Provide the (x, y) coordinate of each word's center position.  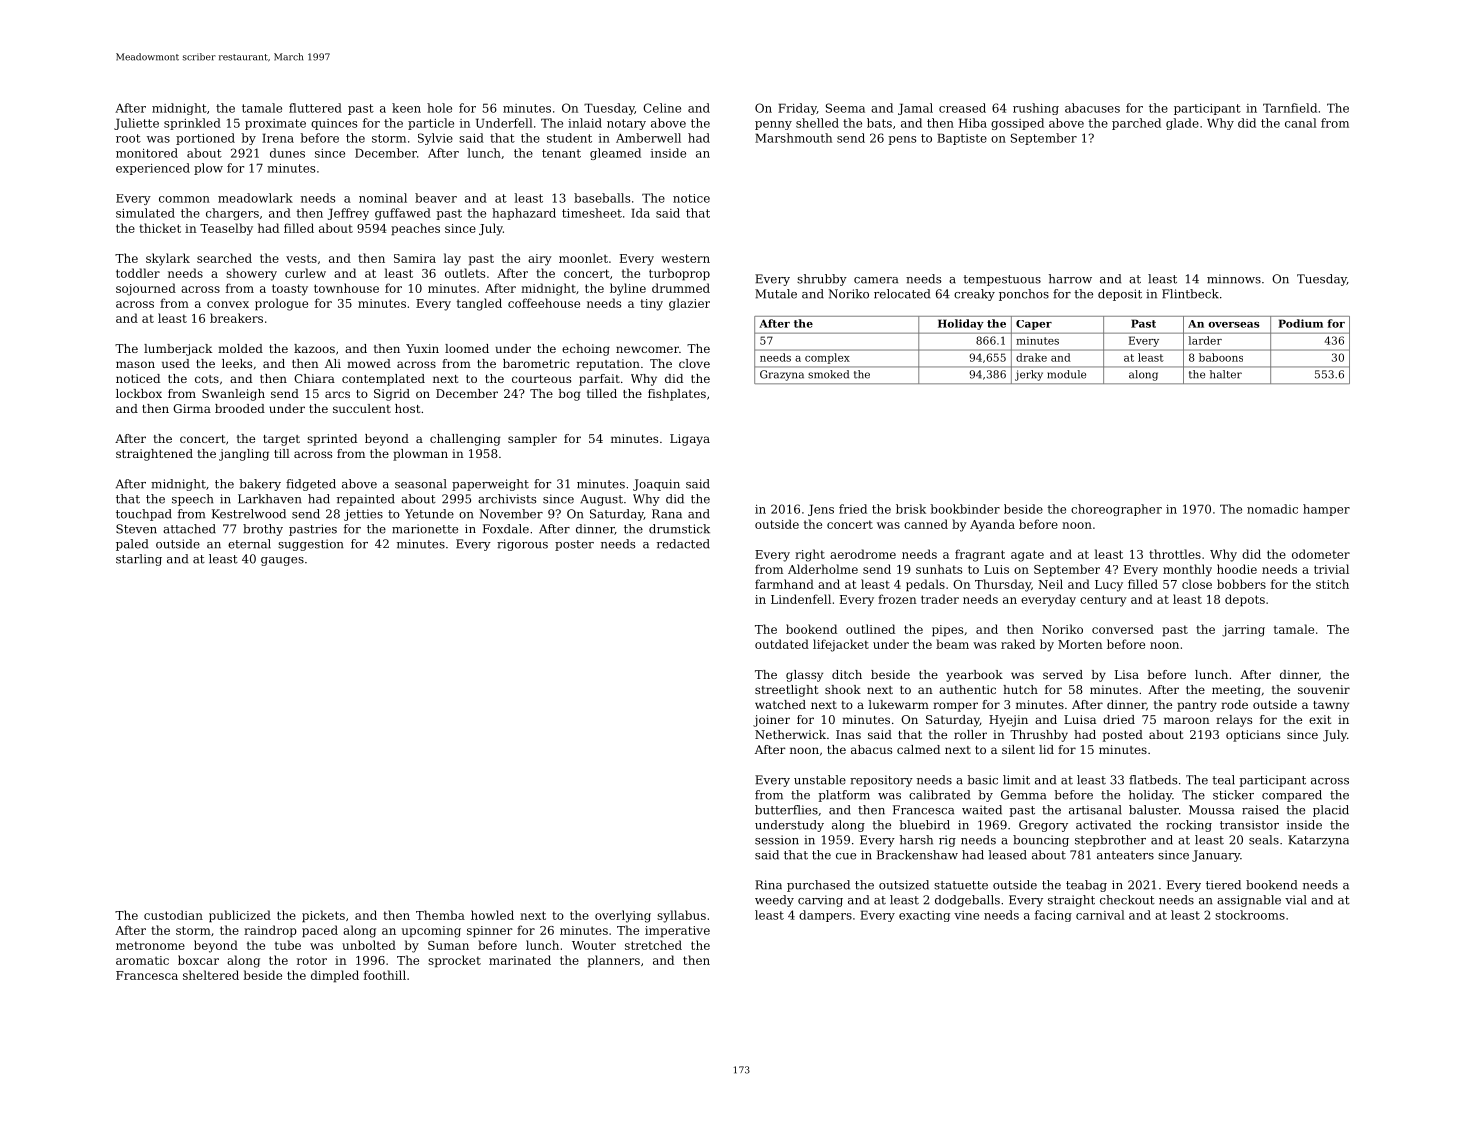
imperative (677, 932)
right (810, 555)
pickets (323, 916)
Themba (440, 915)
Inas (848, 734)
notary (626, 124)
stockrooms (1250, 915)
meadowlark (255, 198)
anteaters (1125, 855)
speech (192, 500)
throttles (1175, 554)
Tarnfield (1290, 108)
